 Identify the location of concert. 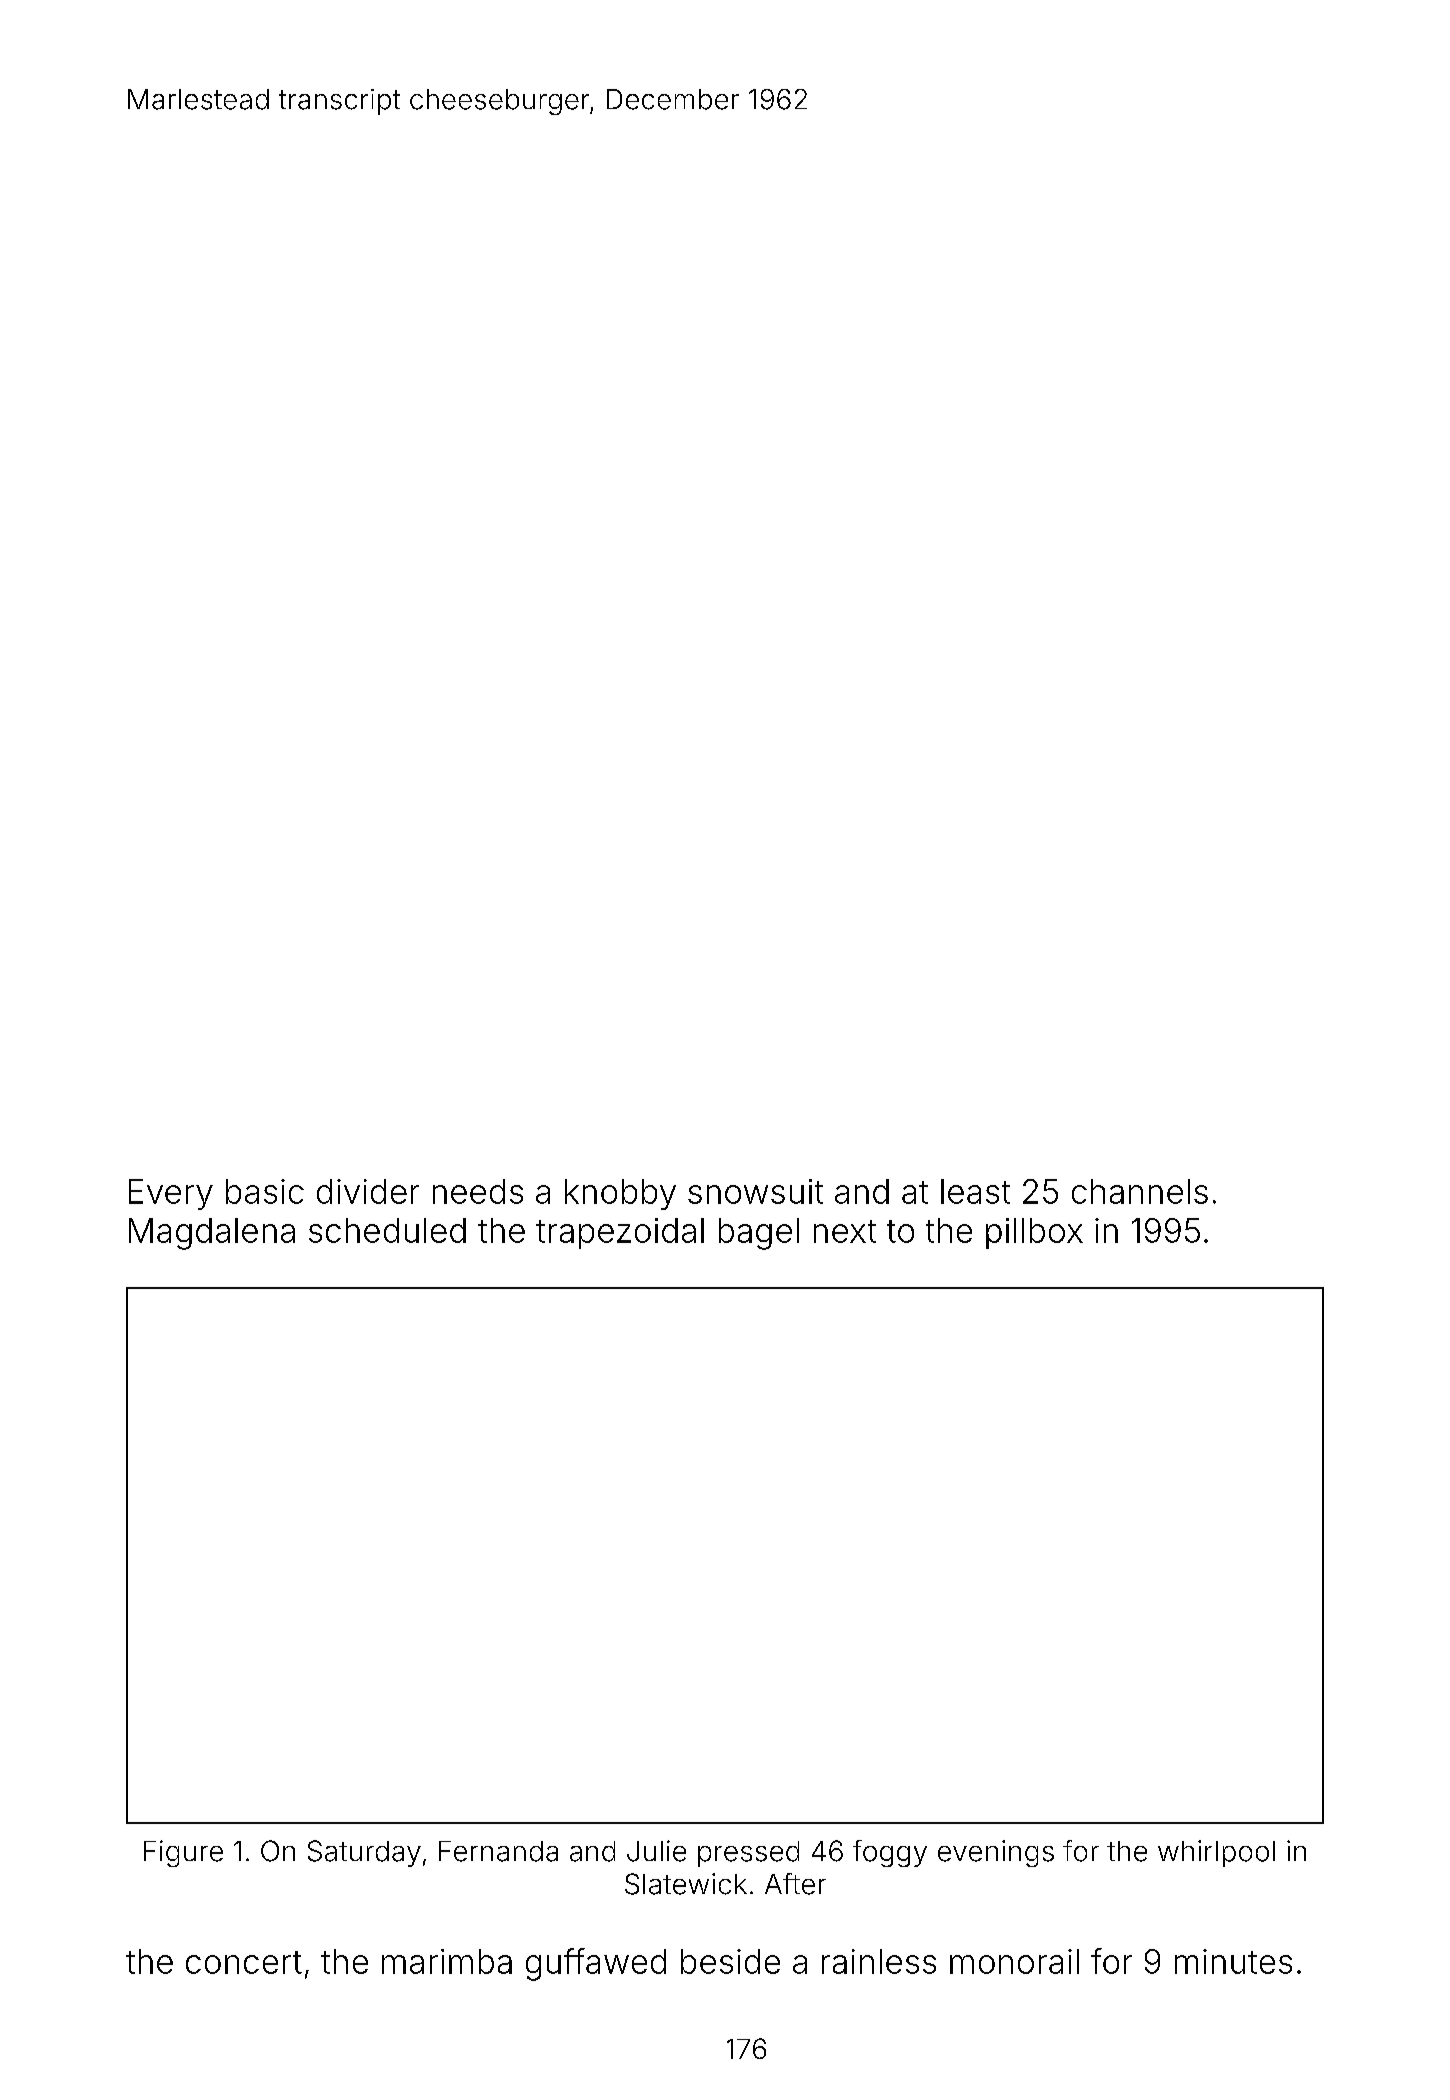
(244, 1962).
